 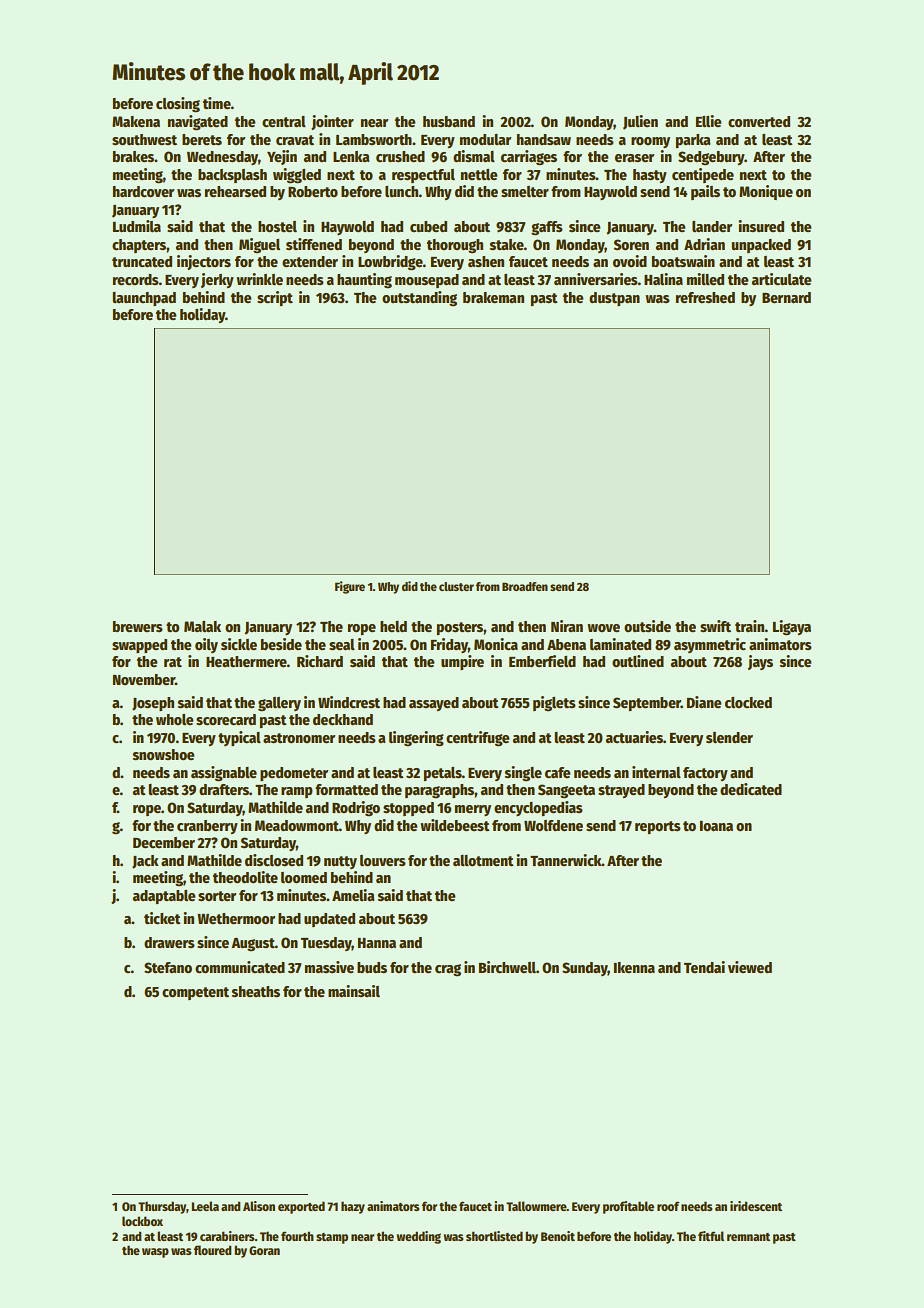 What do you see at coordinates (658, 827) in the screenshot?
I see `reports` at bounding box center [658, 827].
